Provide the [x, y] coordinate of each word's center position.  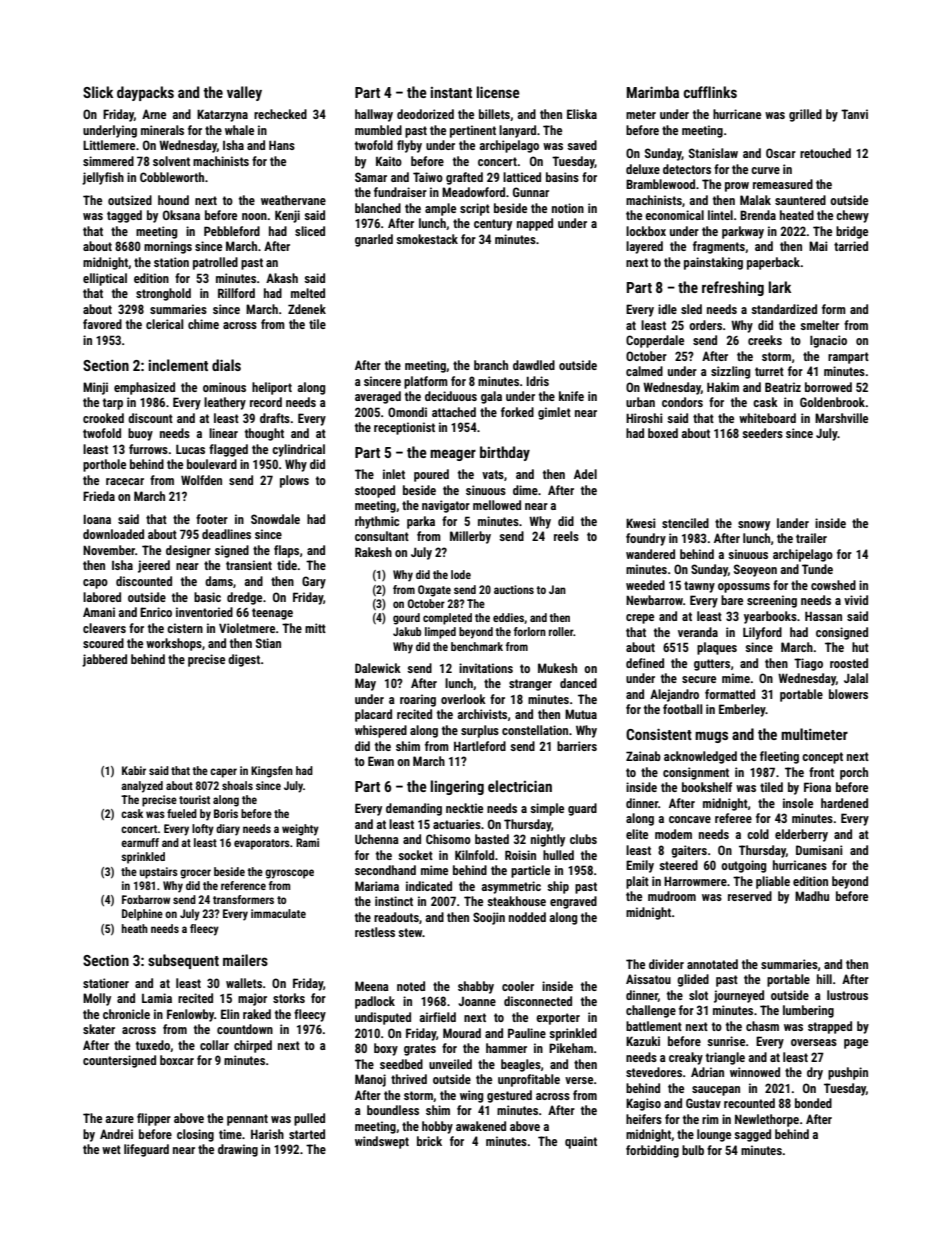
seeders [762, 433]
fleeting [779, 757]
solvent [171, 161]
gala [491, 397]
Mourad [462, 1033]
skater [99, 1029]
